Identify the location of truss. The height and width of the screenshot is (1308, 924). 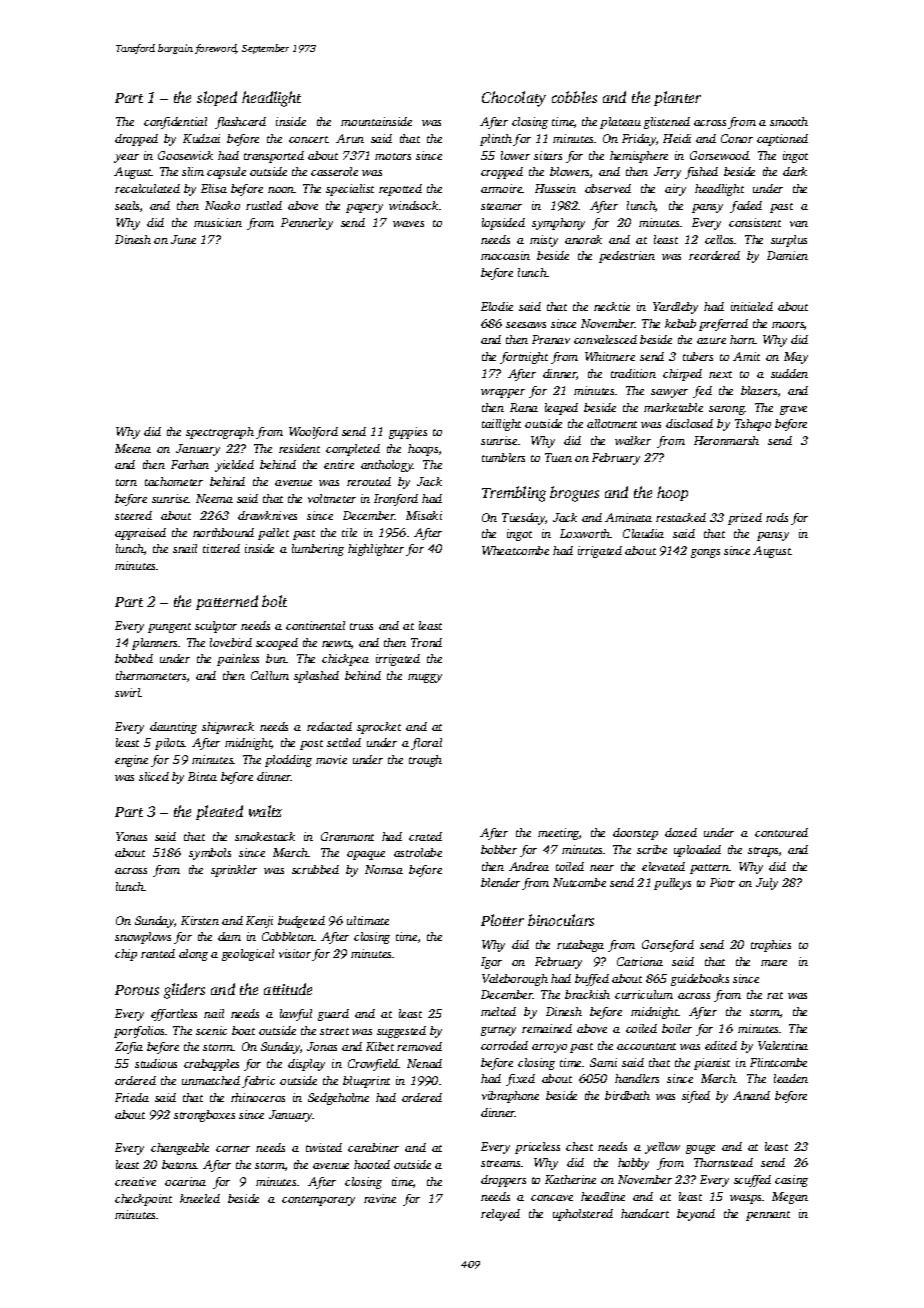
(361, 626).
